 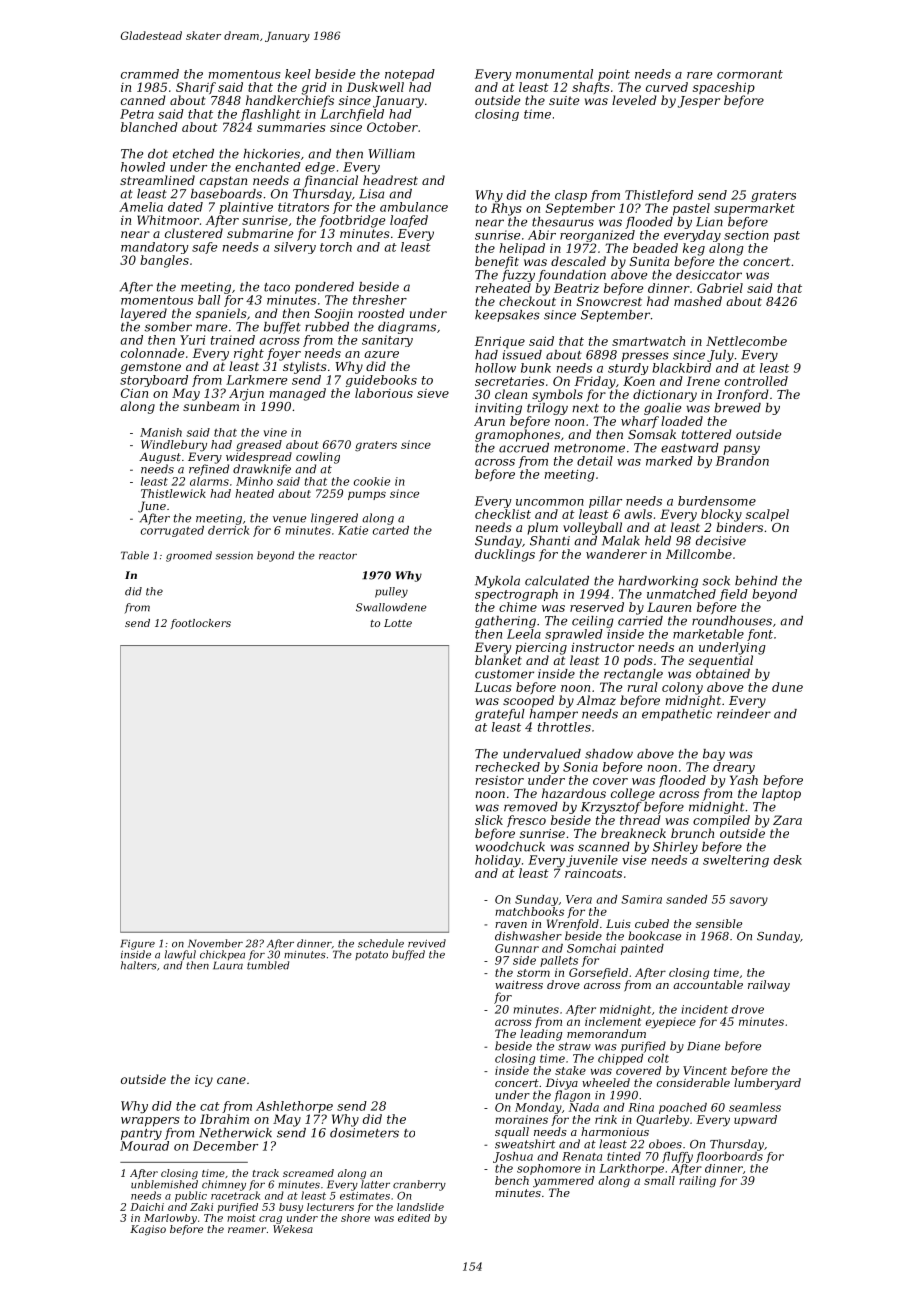 What do you see at coordinates (498, 861) in the screenshot?
I see `holiday` at bounding box center [498, 861].
